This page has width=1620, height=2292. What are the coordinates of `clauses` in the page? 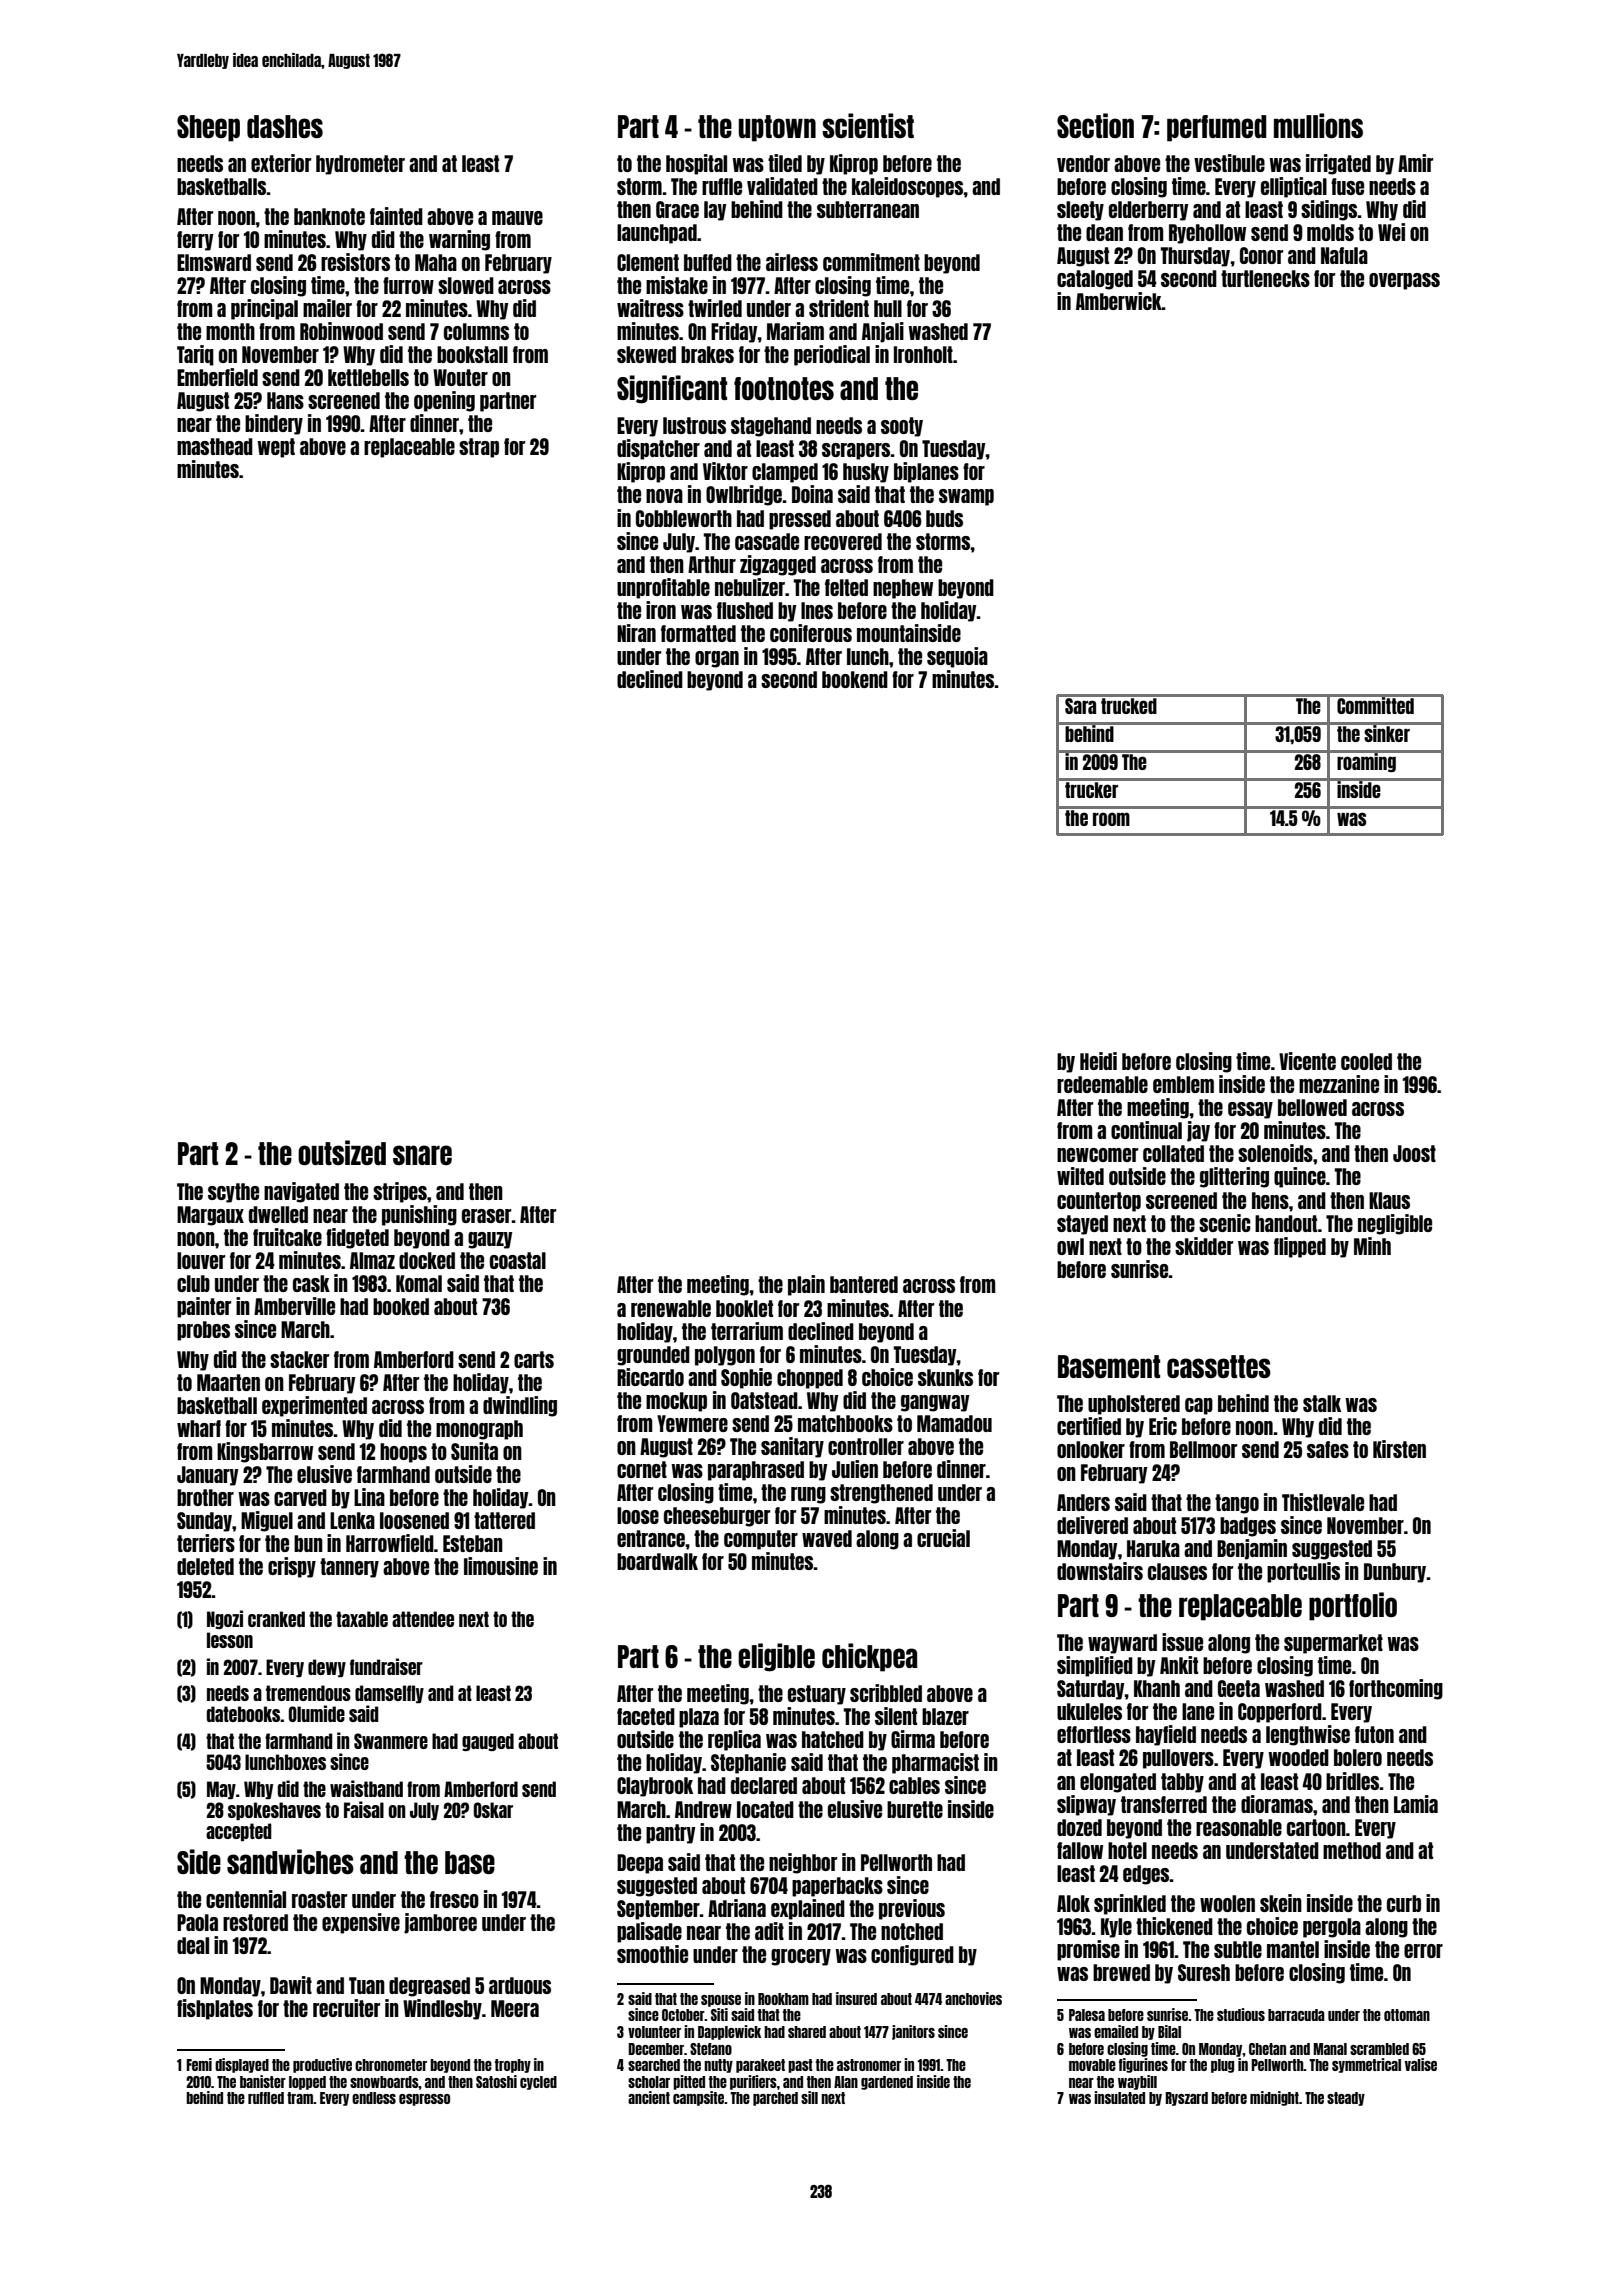 It's located at (1177, 1571).
